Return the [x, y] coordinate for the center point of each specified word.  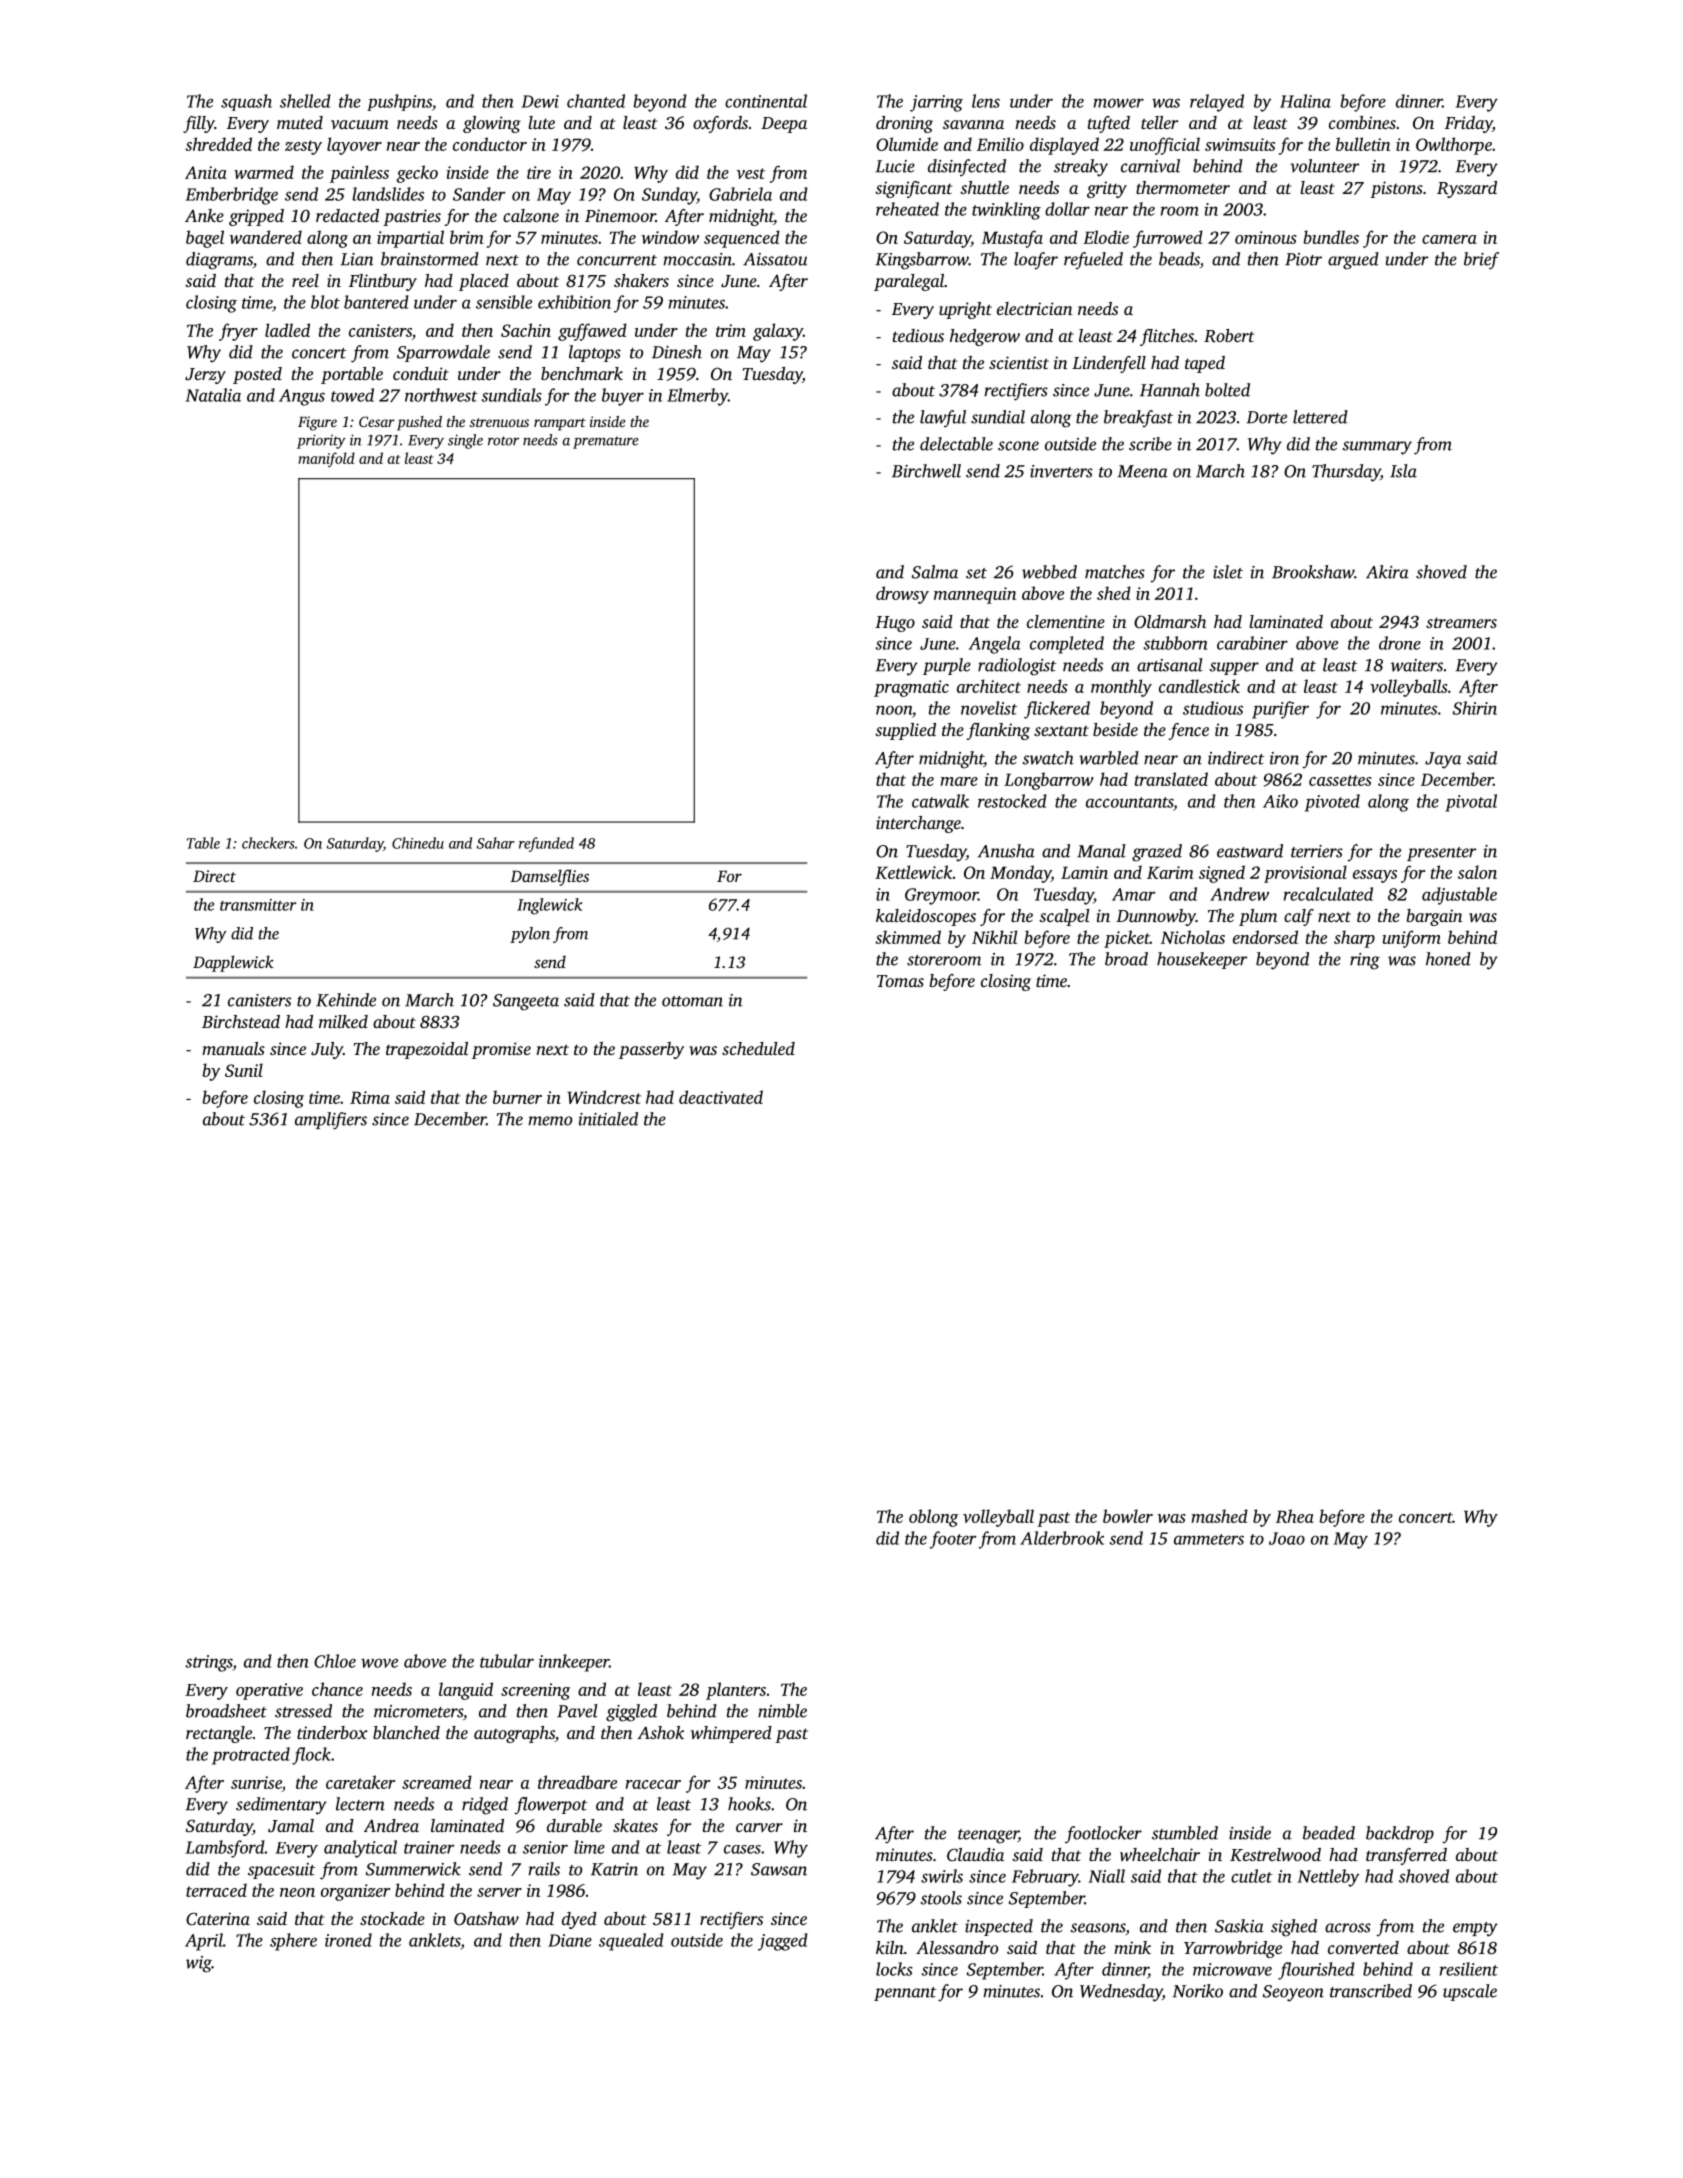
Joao [1287, 1538]
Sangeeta [526, 1002]
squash [246, 102]
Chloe [335, 1661]
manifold [326, 459]
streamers [1461, 622]
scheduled [758, 1048]
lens [986, 101]
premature [606, 442]
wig [199, 1964]
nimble [782, 1711]
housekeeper [1202, 960]
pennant [905, 1994]
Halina [1305, 101]
